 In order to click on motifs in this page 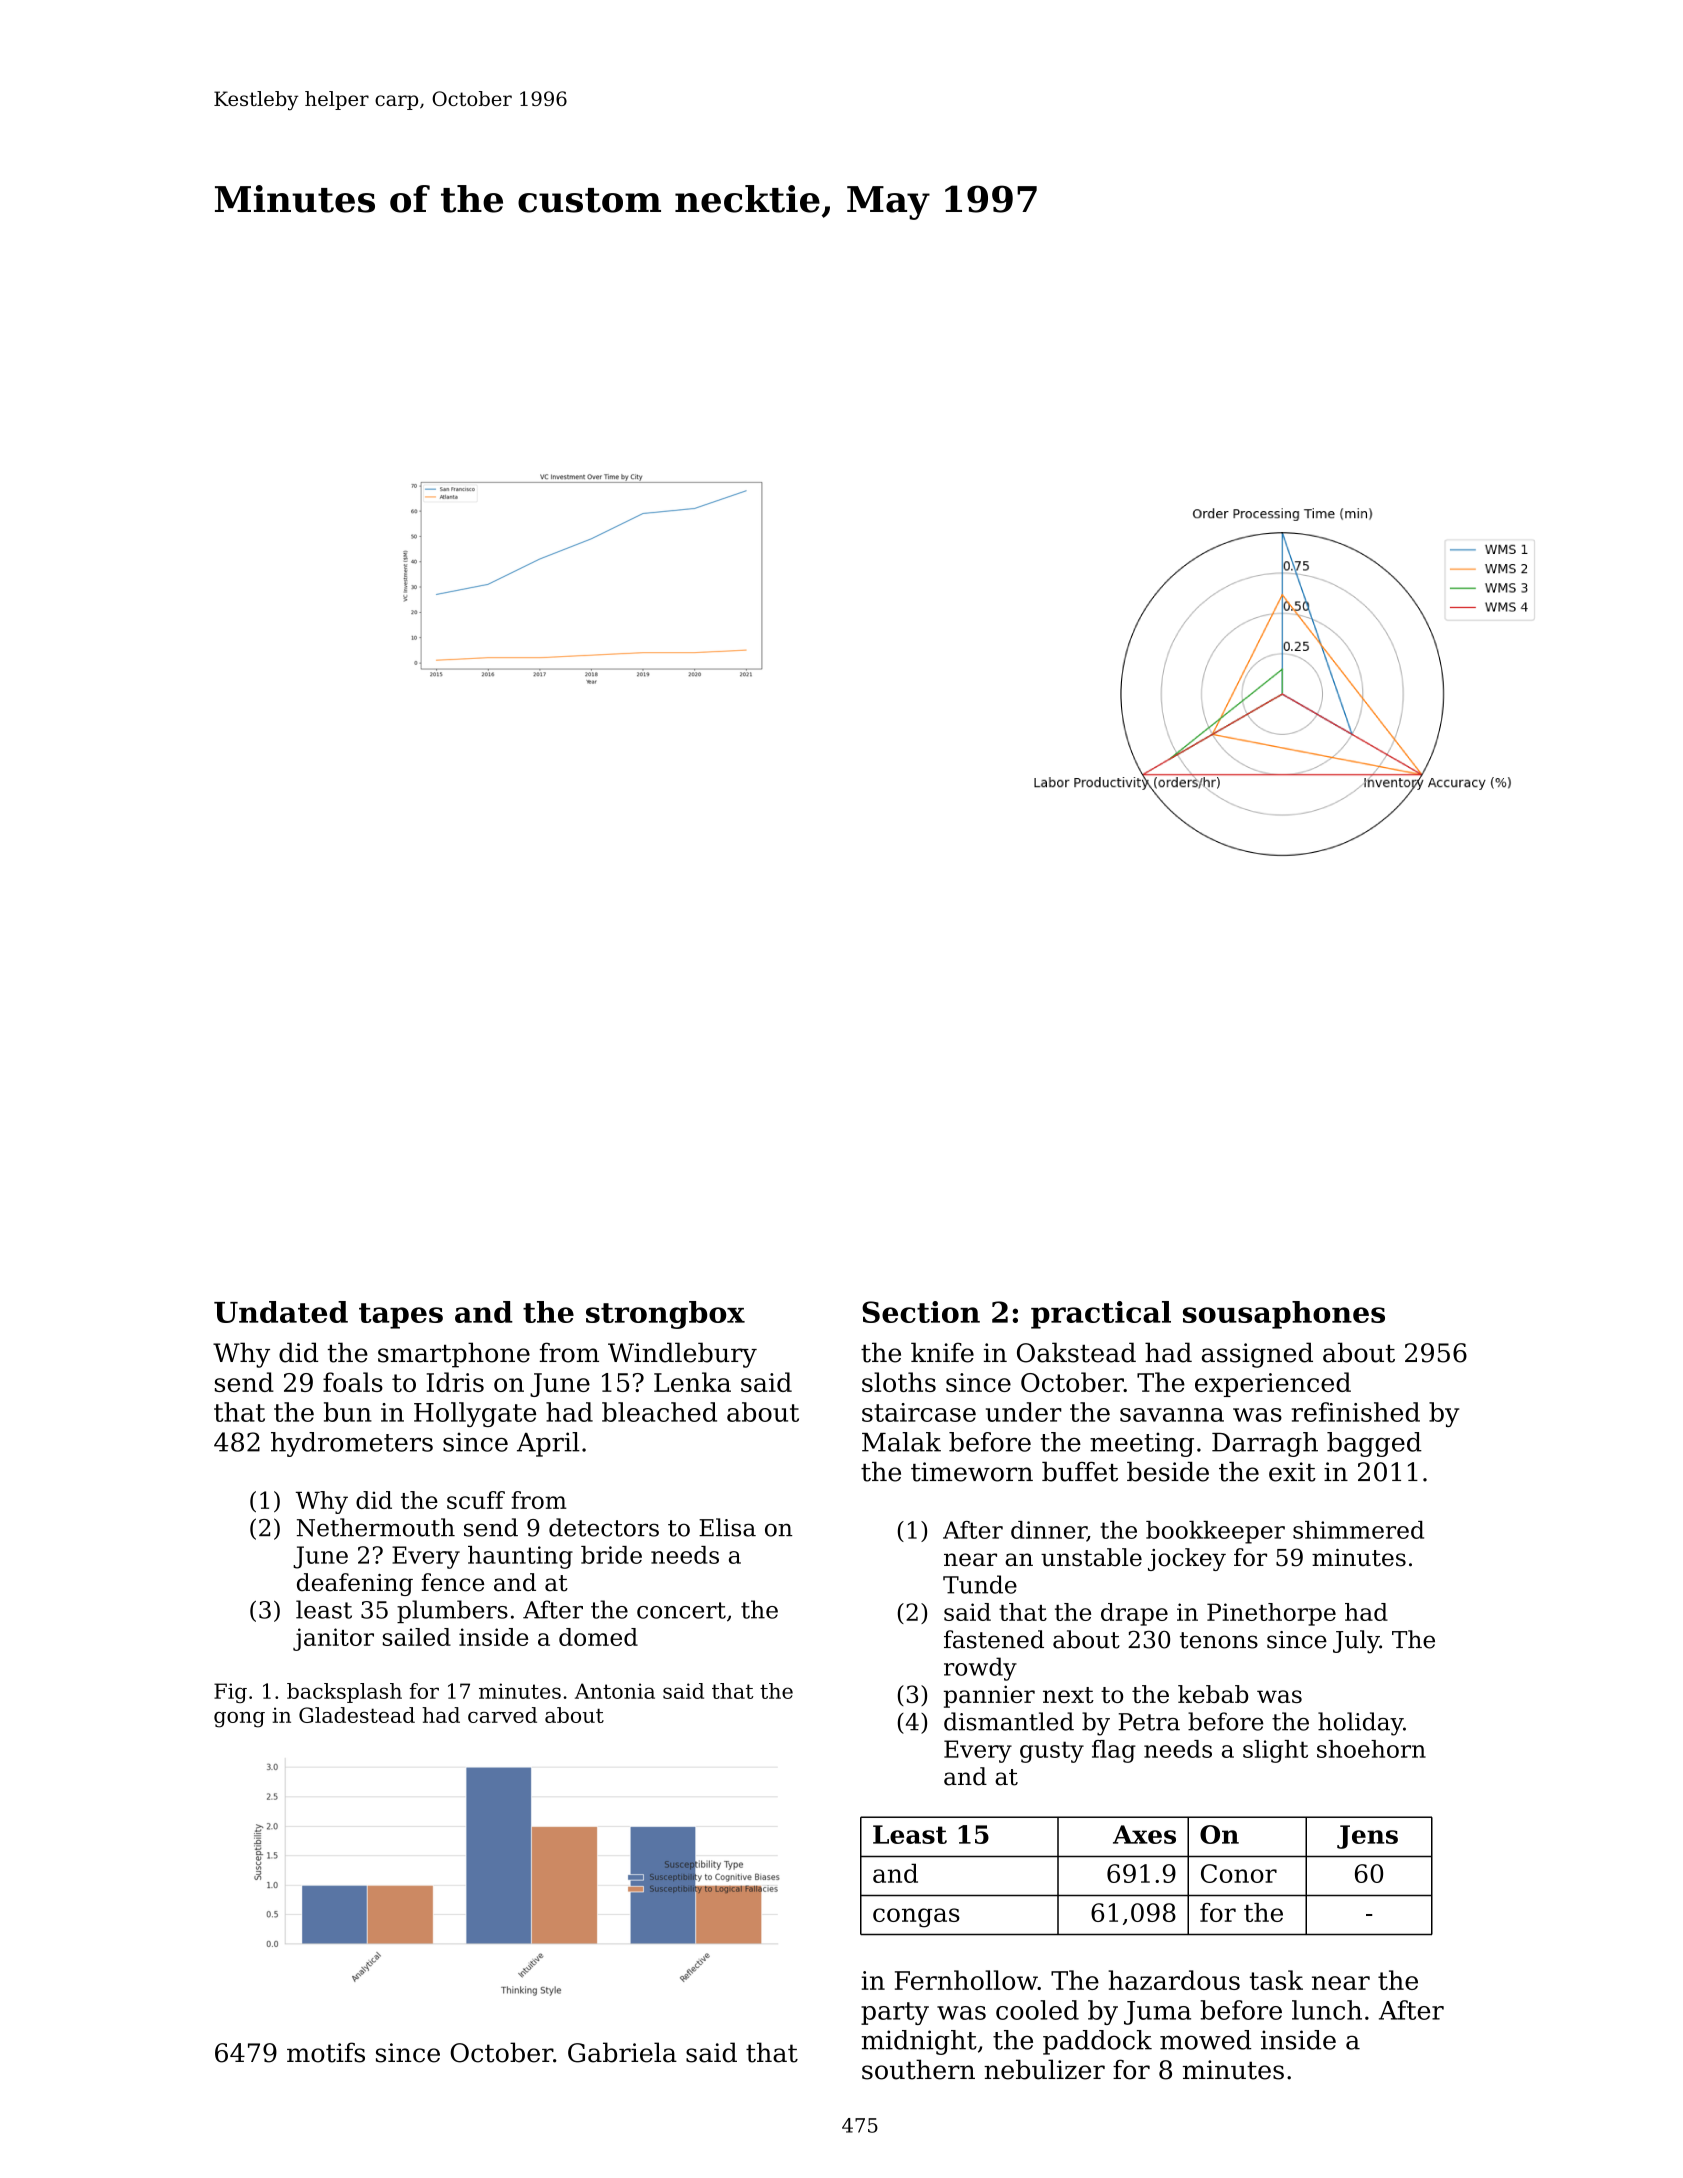, I will do `click(326, 2052)`.
